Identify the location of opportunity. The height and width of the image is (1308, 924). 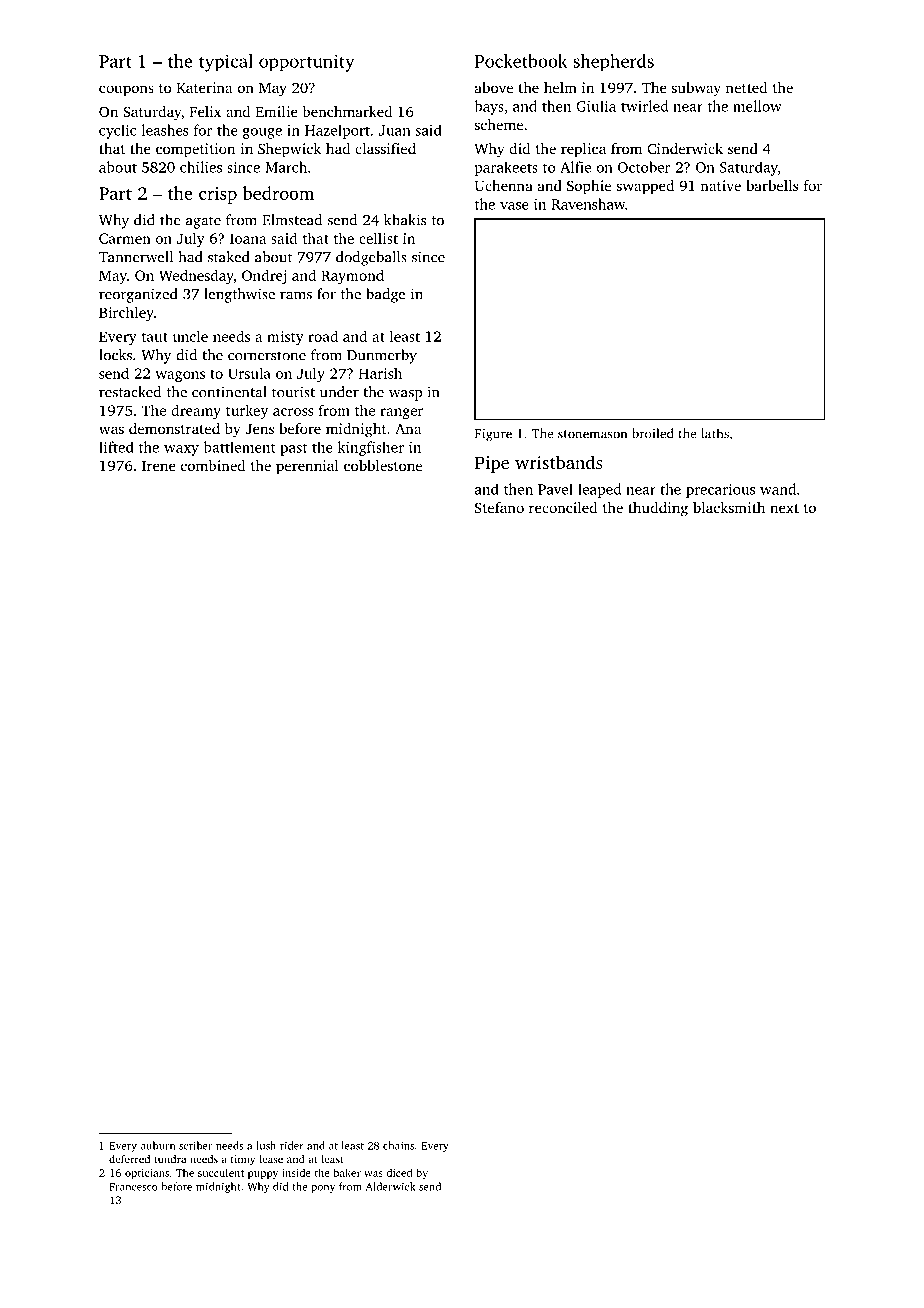
(306, 63).
